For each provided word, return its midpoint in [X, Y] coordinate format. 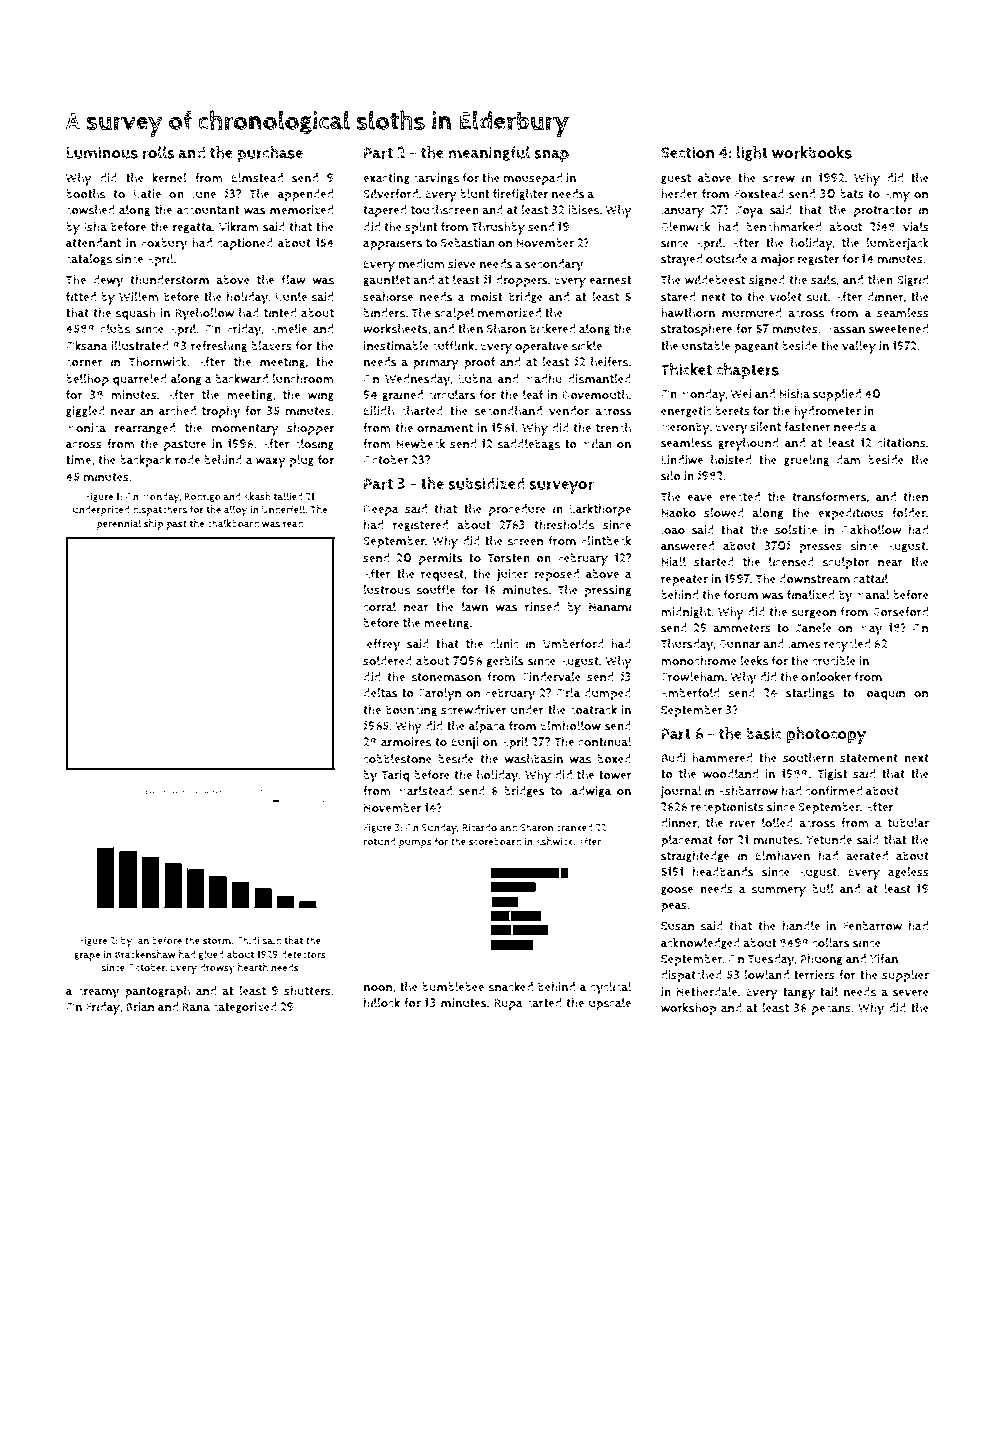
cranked [574, 827]
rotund [379, 841]
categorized [245, 1008]
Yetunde [829, 840]
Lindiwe [682, 460]
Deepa [381, 511]
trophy [220, 412]
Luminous [102, 152]
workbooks [812, 152]
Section [687, 152]
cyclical [610, 988]
